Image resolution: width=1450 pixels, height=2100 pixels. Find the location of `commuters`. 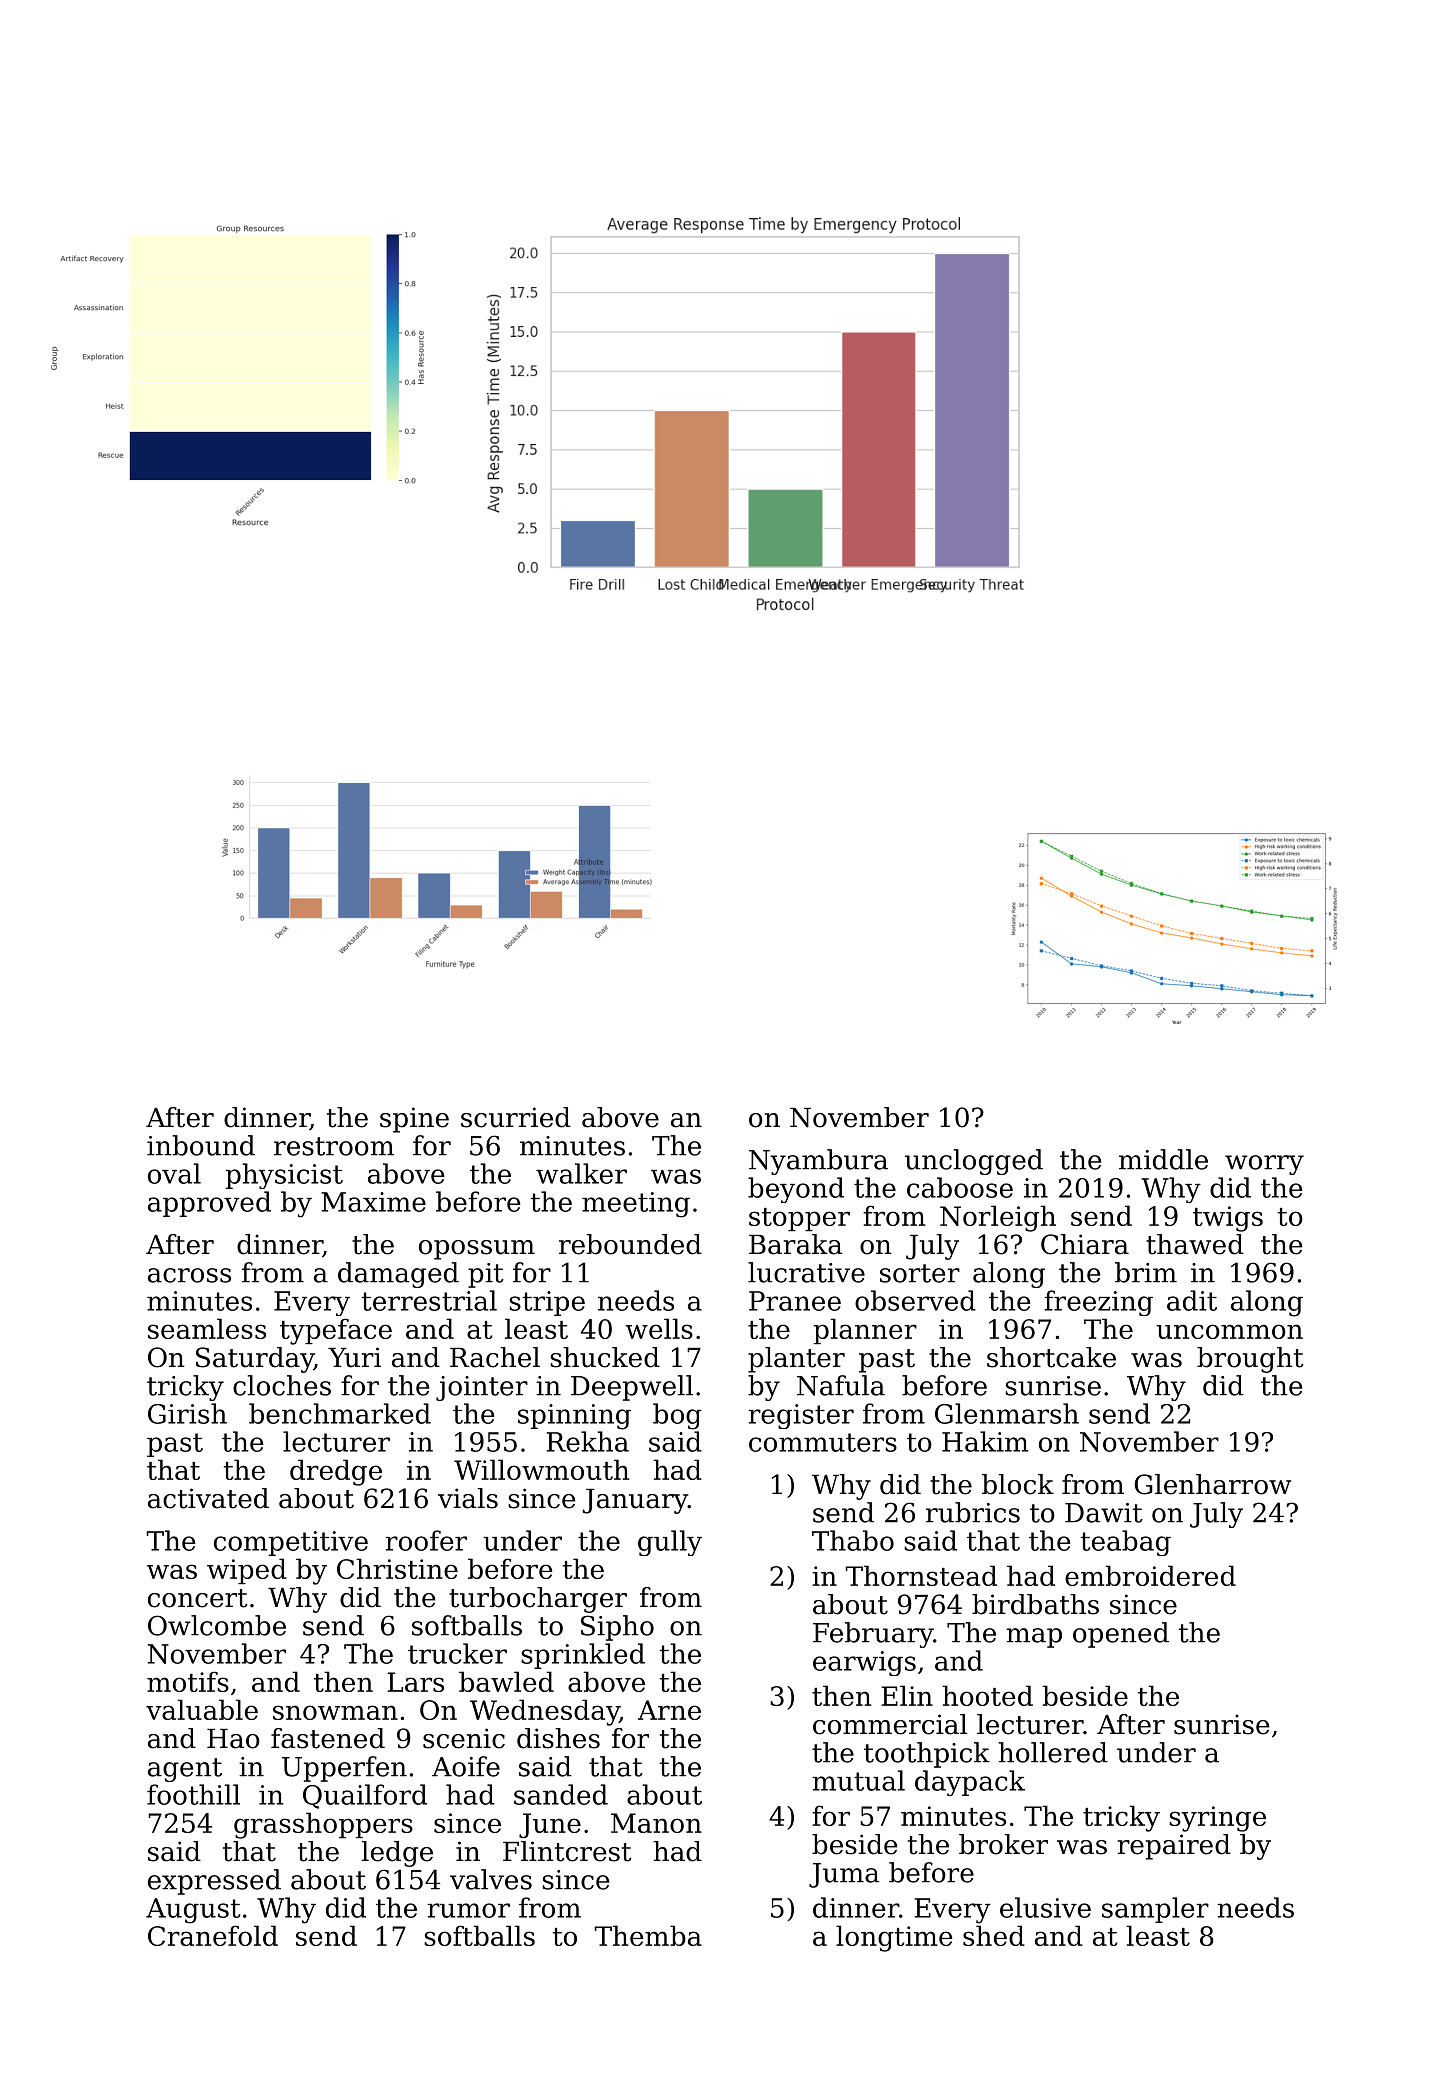

commuters is located at coordinates (823, 1442).
